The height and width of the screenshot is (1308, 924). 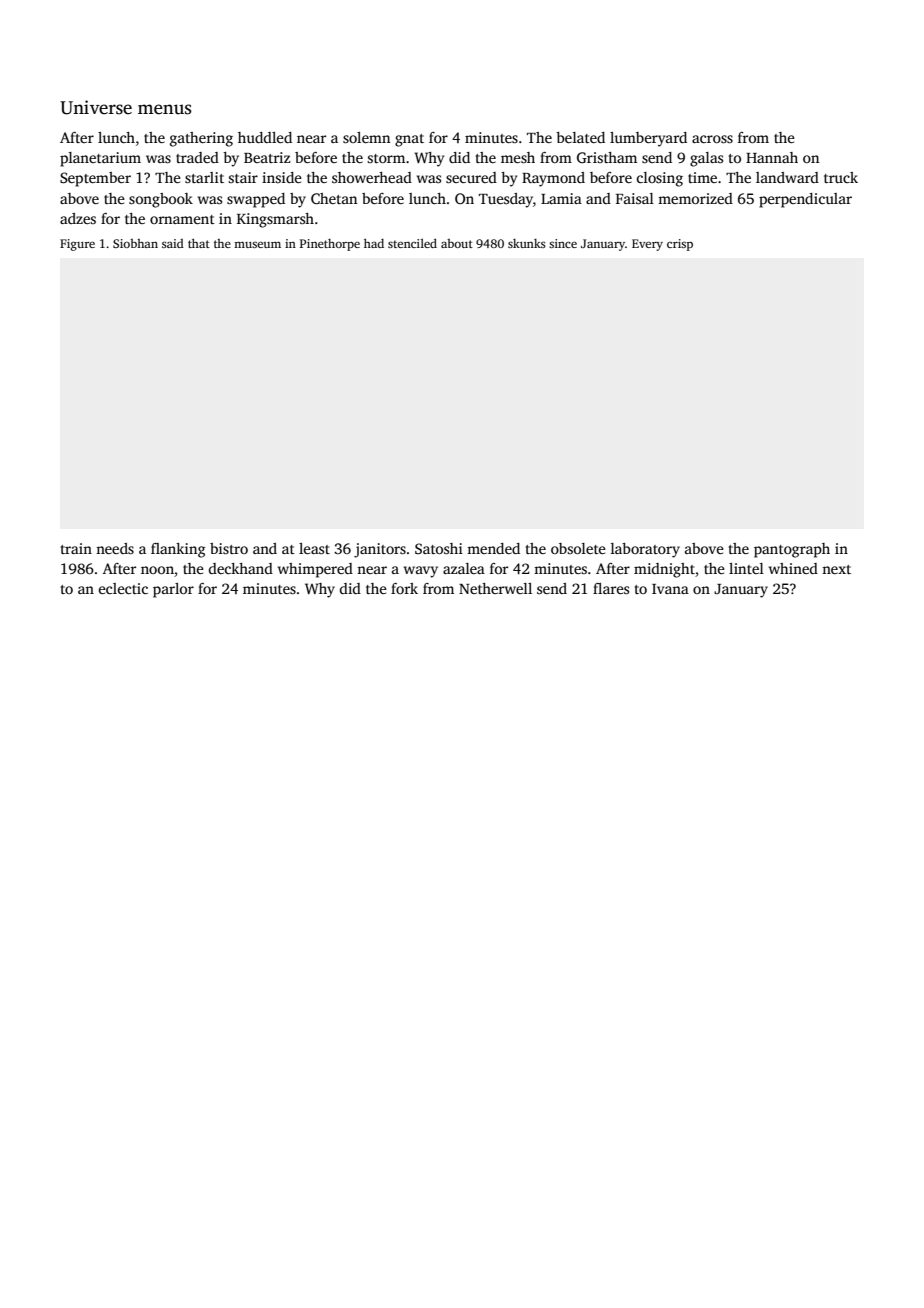 I want to click on since, so click(x=563, y=243).
